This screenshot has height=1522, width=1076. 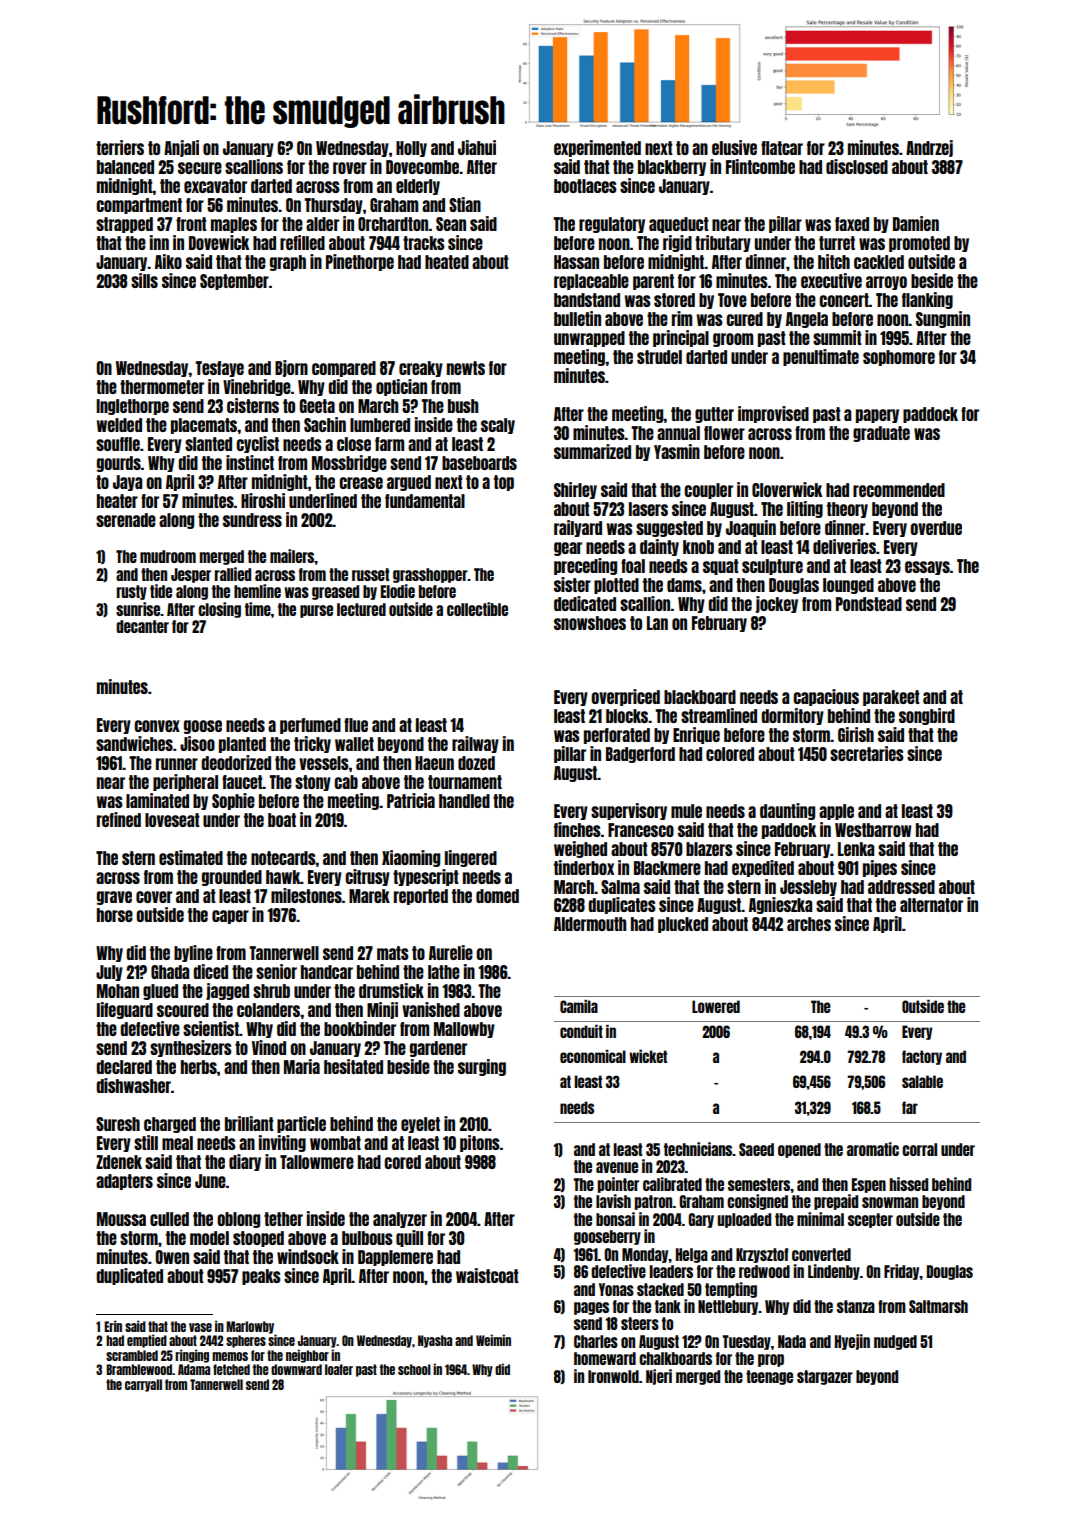 What do you see at coordinates (916, 223) in the screenshot?
I see `Damien` at bounding box center [916, 223].
